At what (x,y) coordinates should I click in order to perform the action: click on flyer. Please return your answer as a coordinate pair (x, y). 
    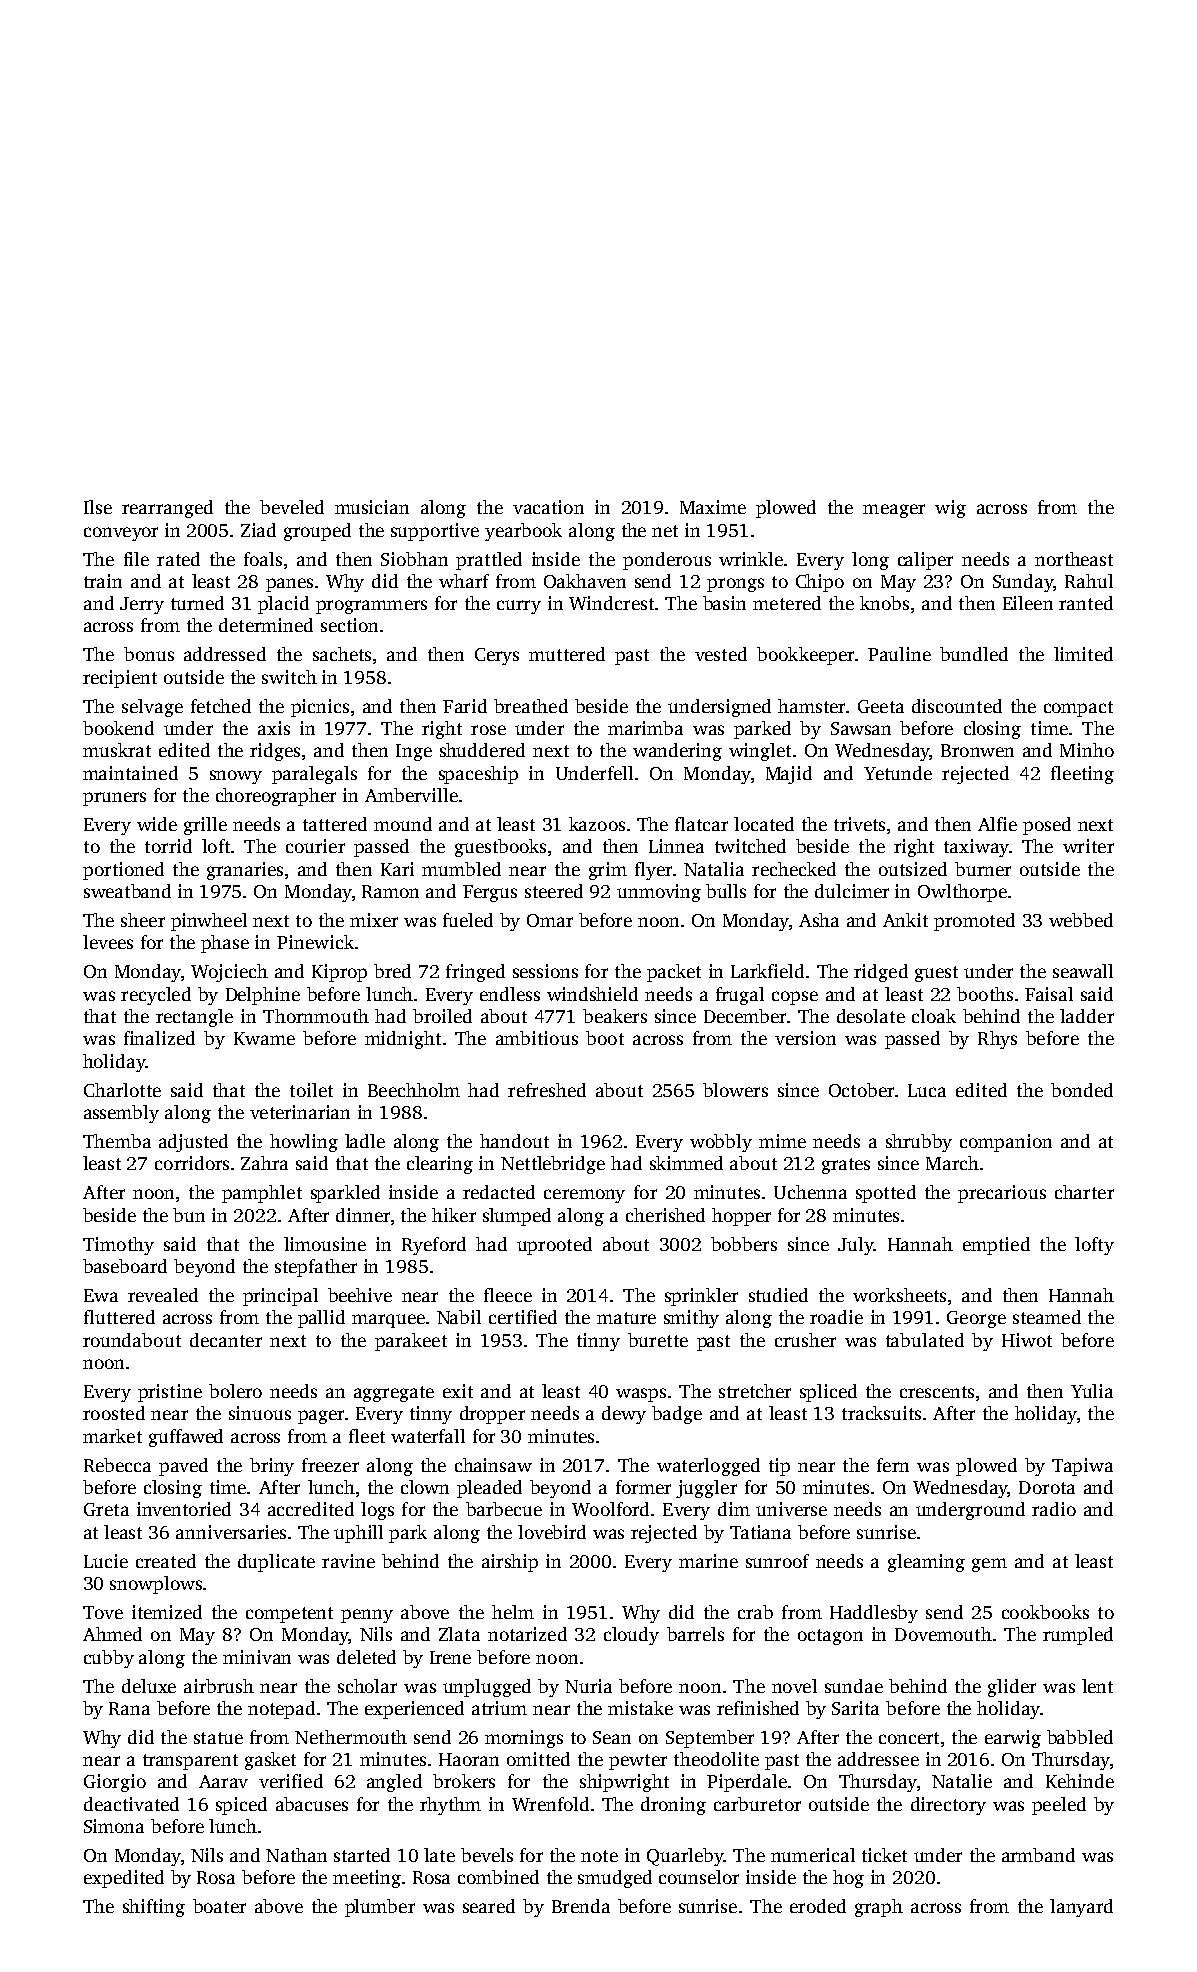
    Looking at the image, I should click on (653, 871).
